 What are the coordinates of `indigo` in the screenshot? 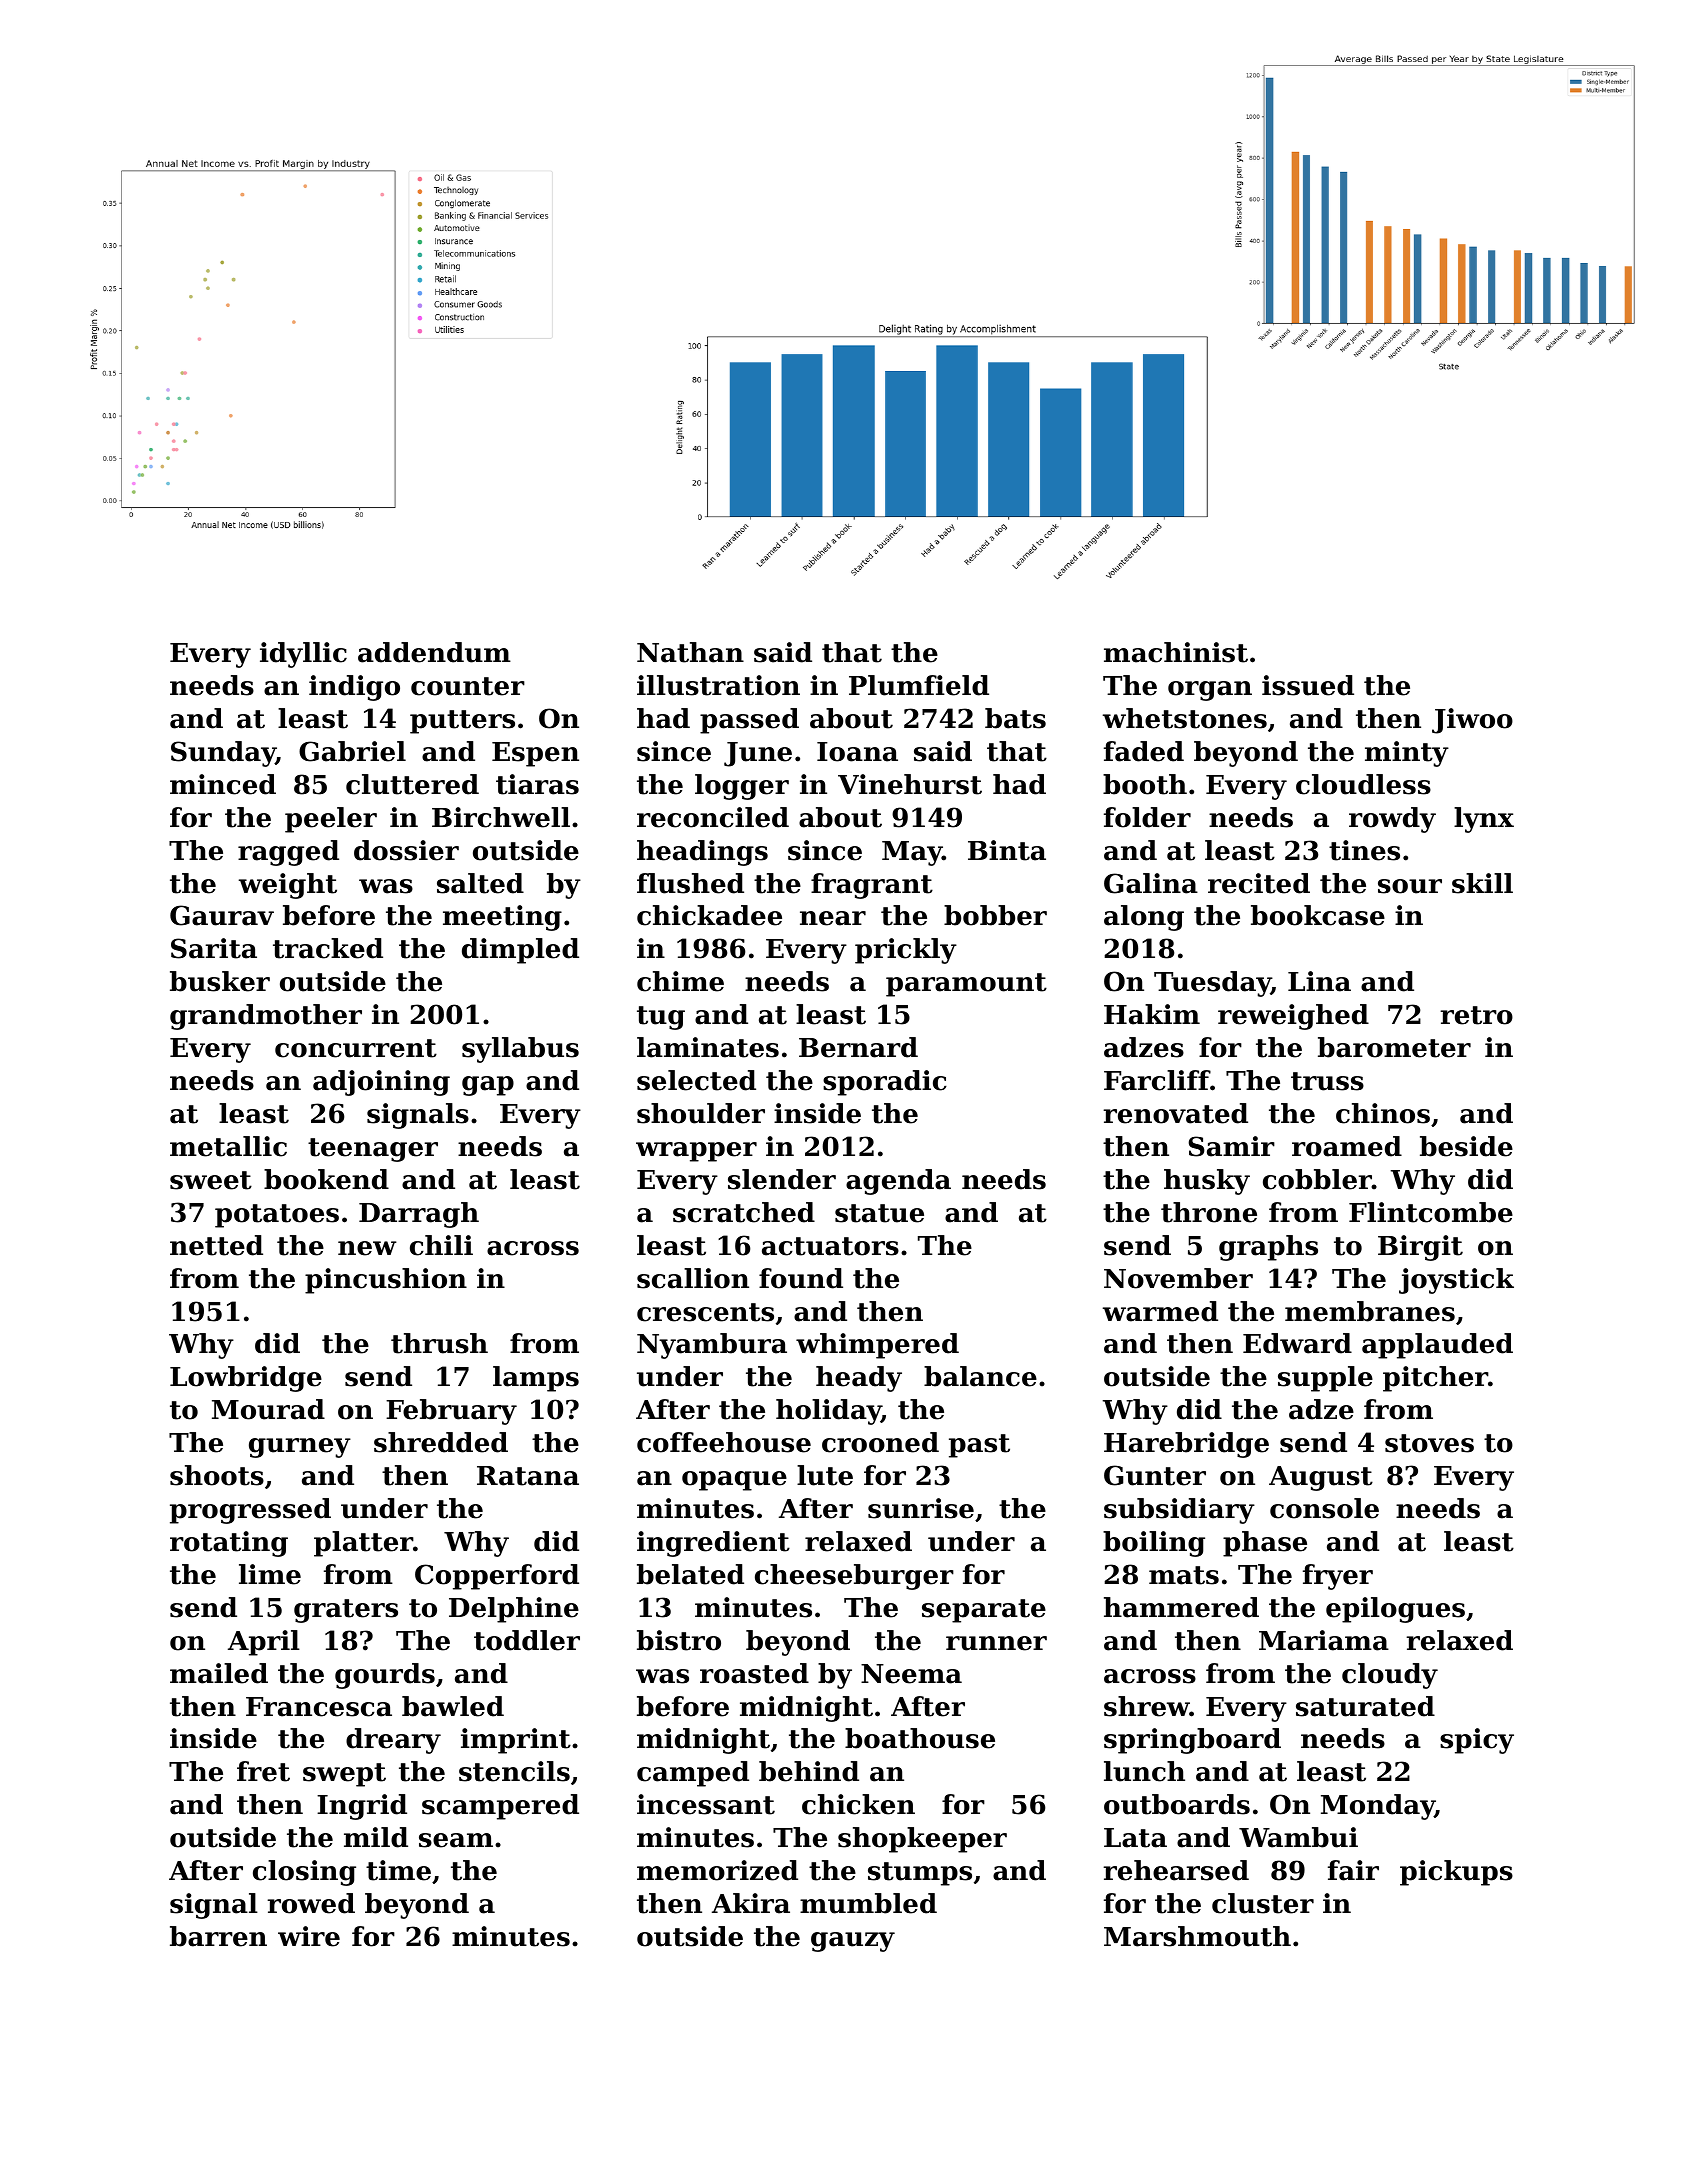 It's located at (354, 688).
